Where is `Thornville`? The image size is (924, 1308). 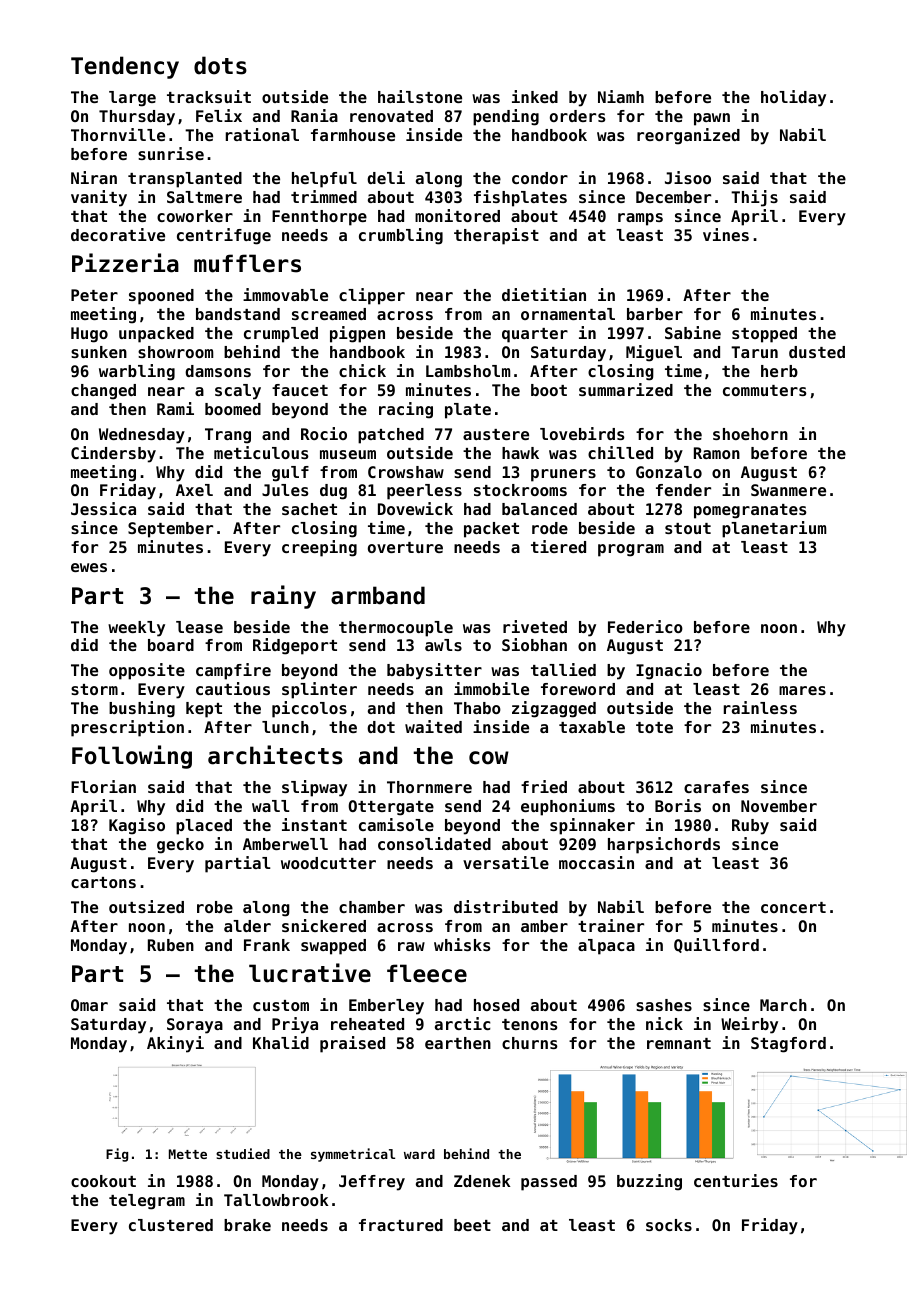 Thornville is located at coordinates (118, 134).
